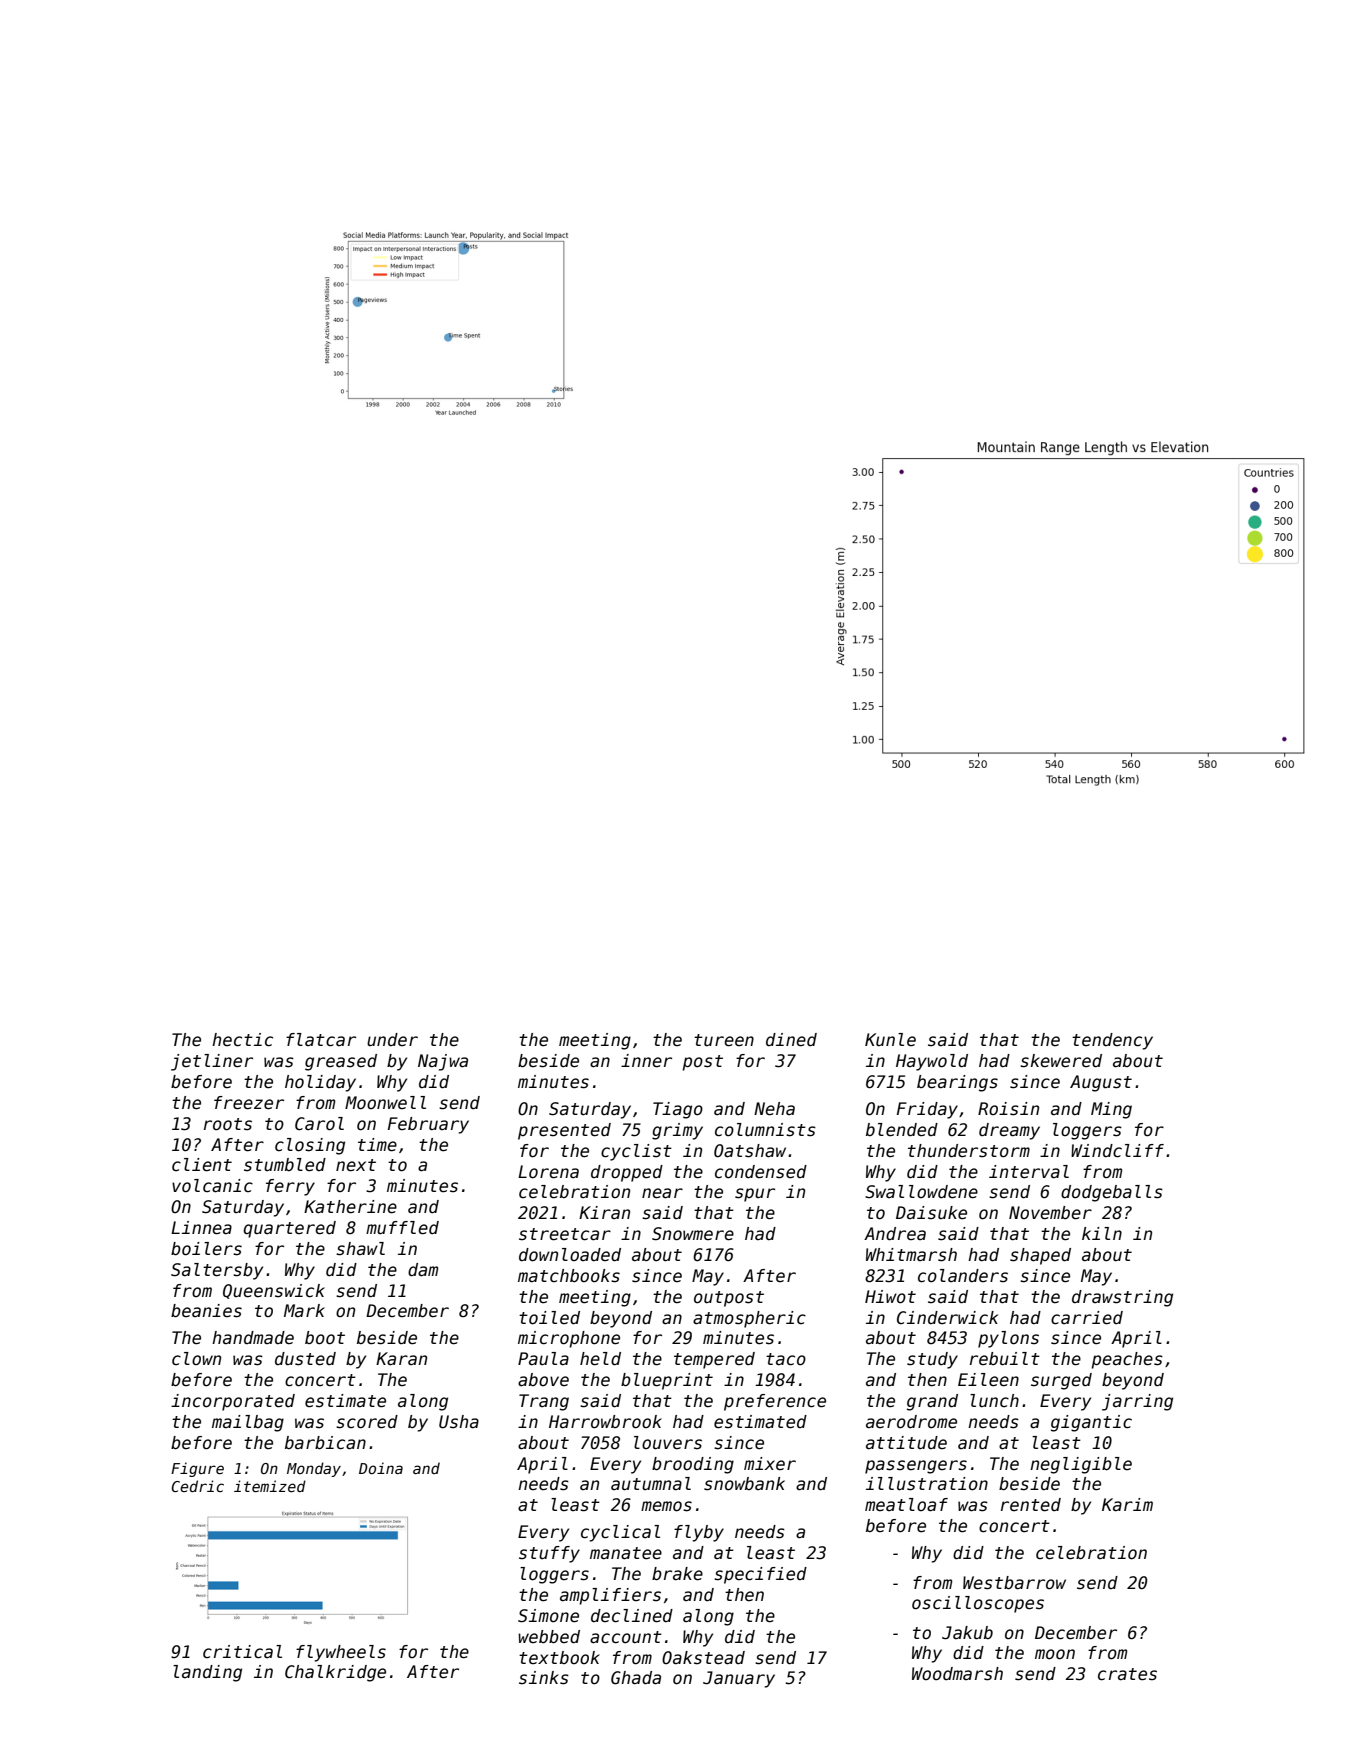 Image resolution: width=1350 pixels, height=1747 pixels. Describe the element at coordinates (724, 1040) in the image. I see `tureen` at that location.
